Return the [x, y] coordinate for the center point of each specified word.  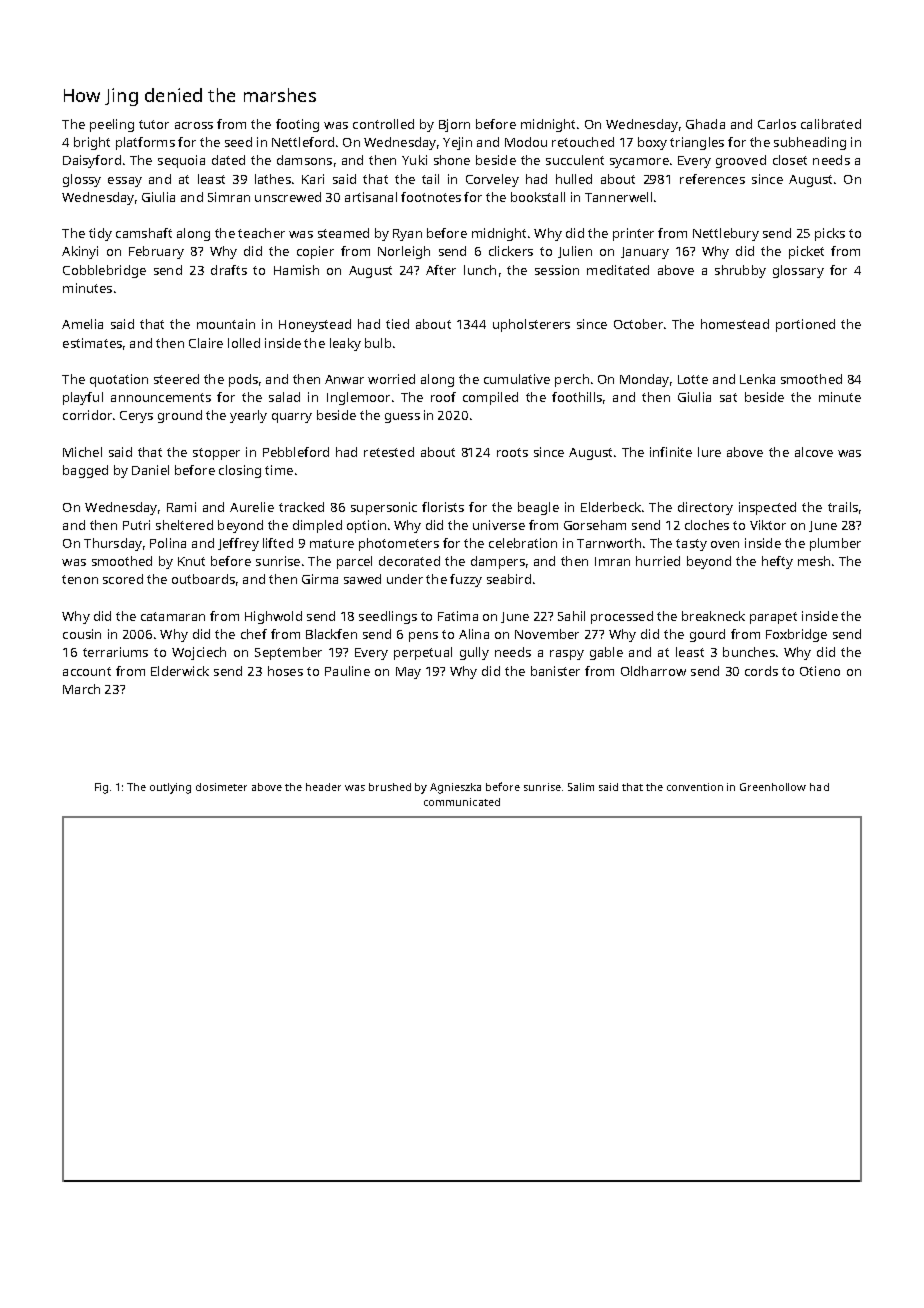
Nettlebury [726, 234]
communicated [462, 802]
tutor [154, 124]
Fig [101, 788]
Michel [82, 452]
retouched [583, 142]
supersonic [384, 508]
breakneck [713, 616]
